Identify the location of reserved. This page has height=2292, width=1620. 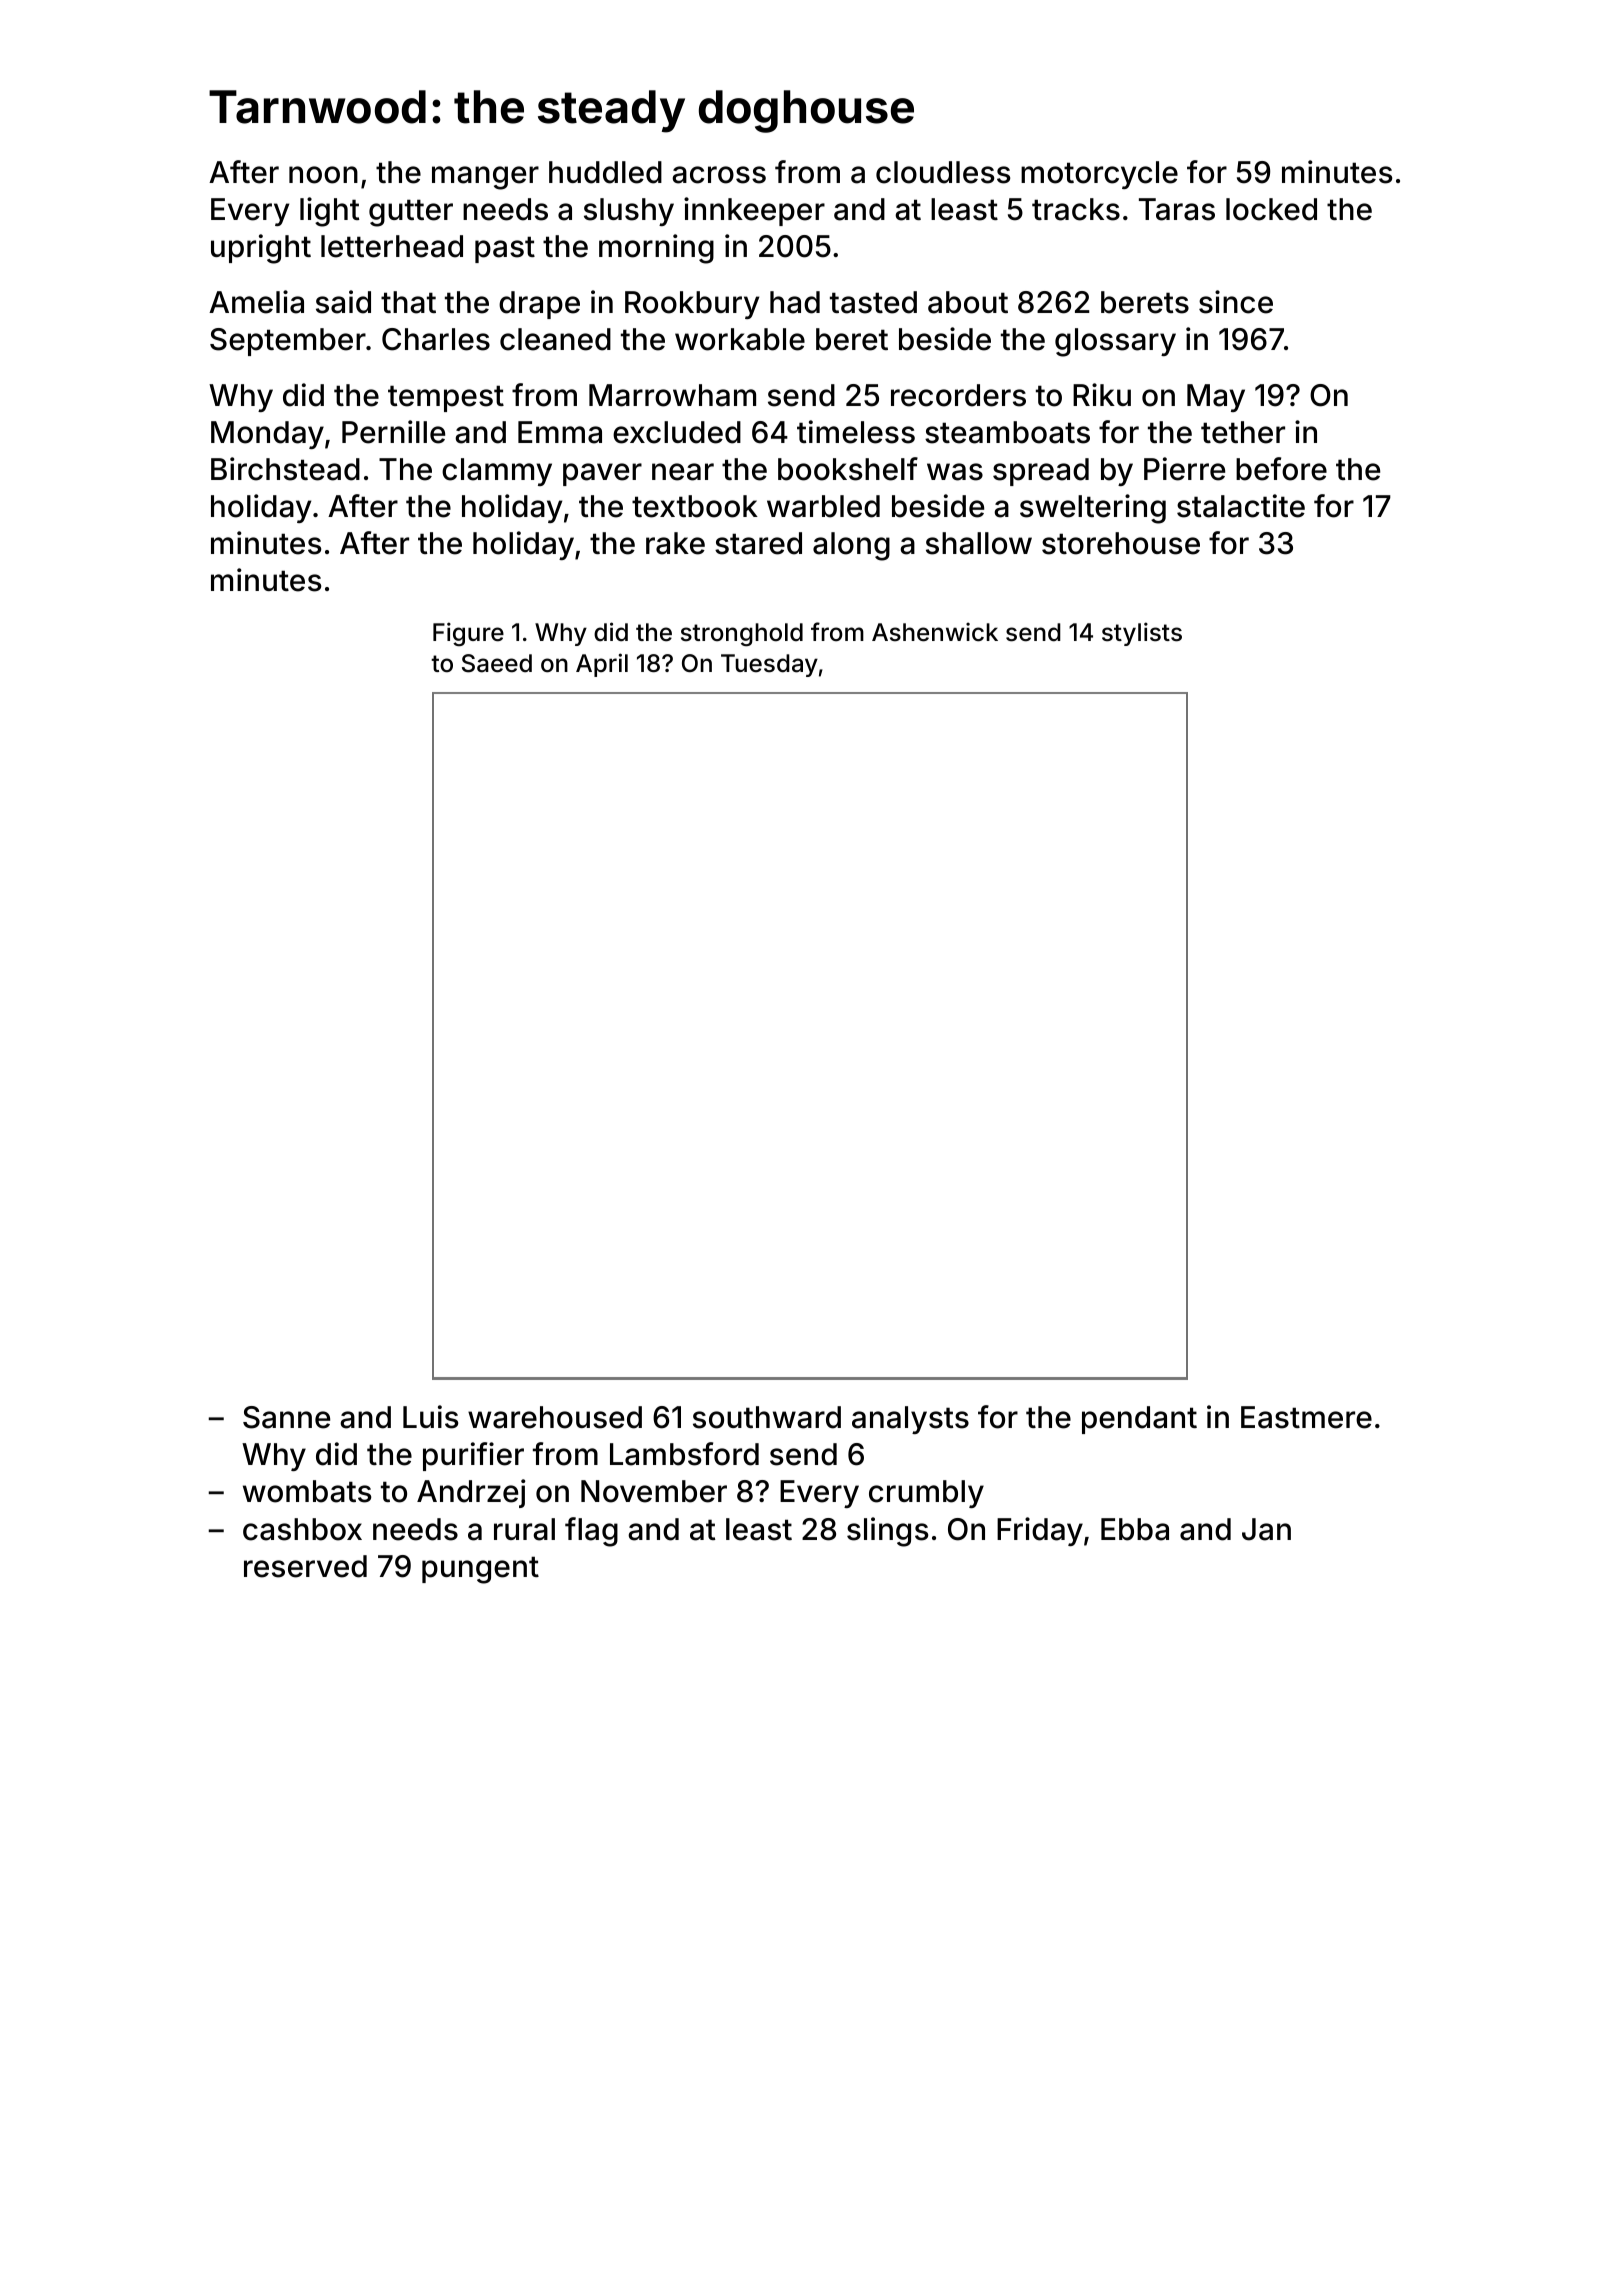
(305, 1566).
